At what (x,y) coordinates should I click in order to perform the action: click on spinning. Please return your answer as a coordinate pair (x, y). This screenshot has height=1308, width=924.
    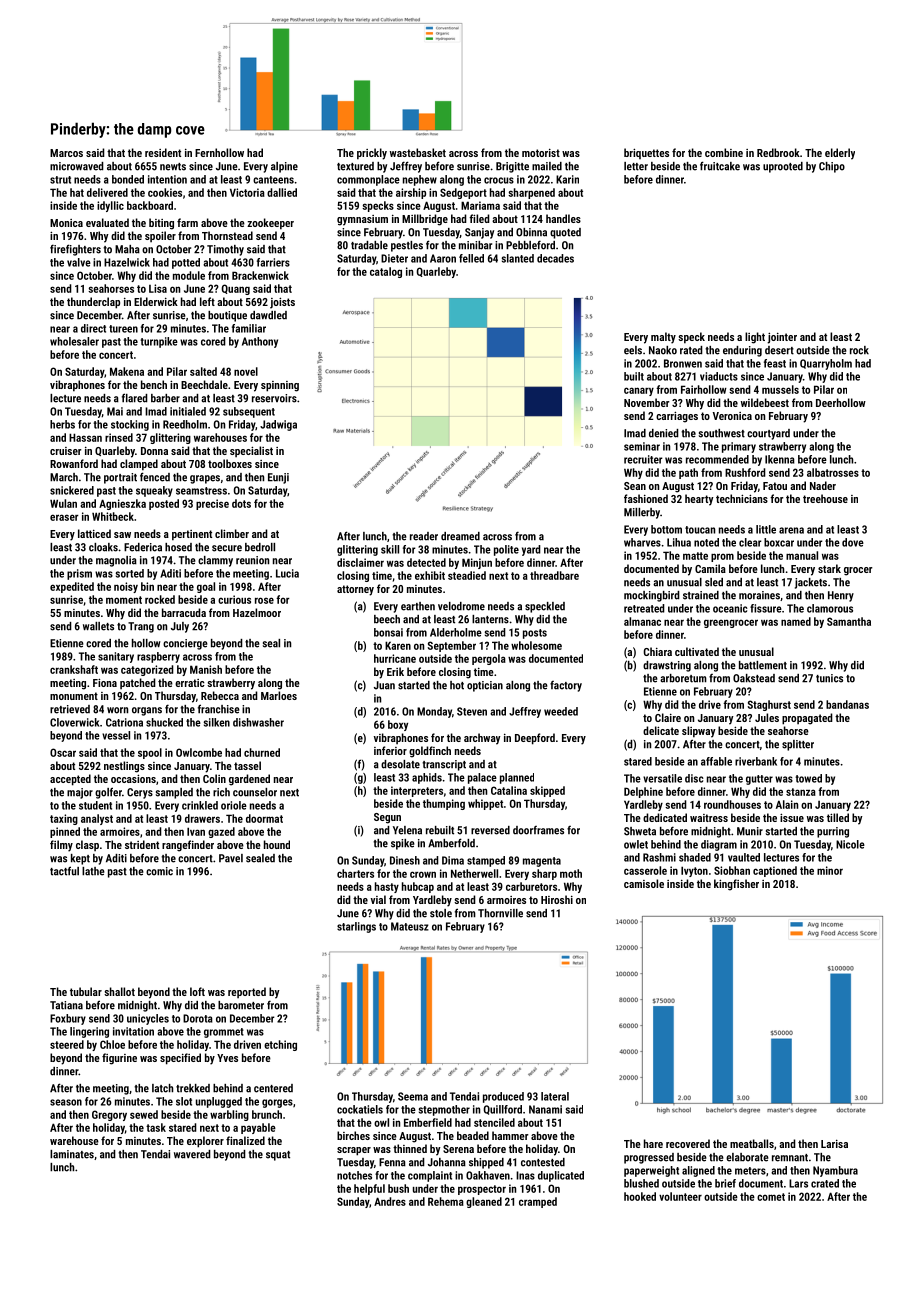
    Looking at the image, I should click on (280, 386).
